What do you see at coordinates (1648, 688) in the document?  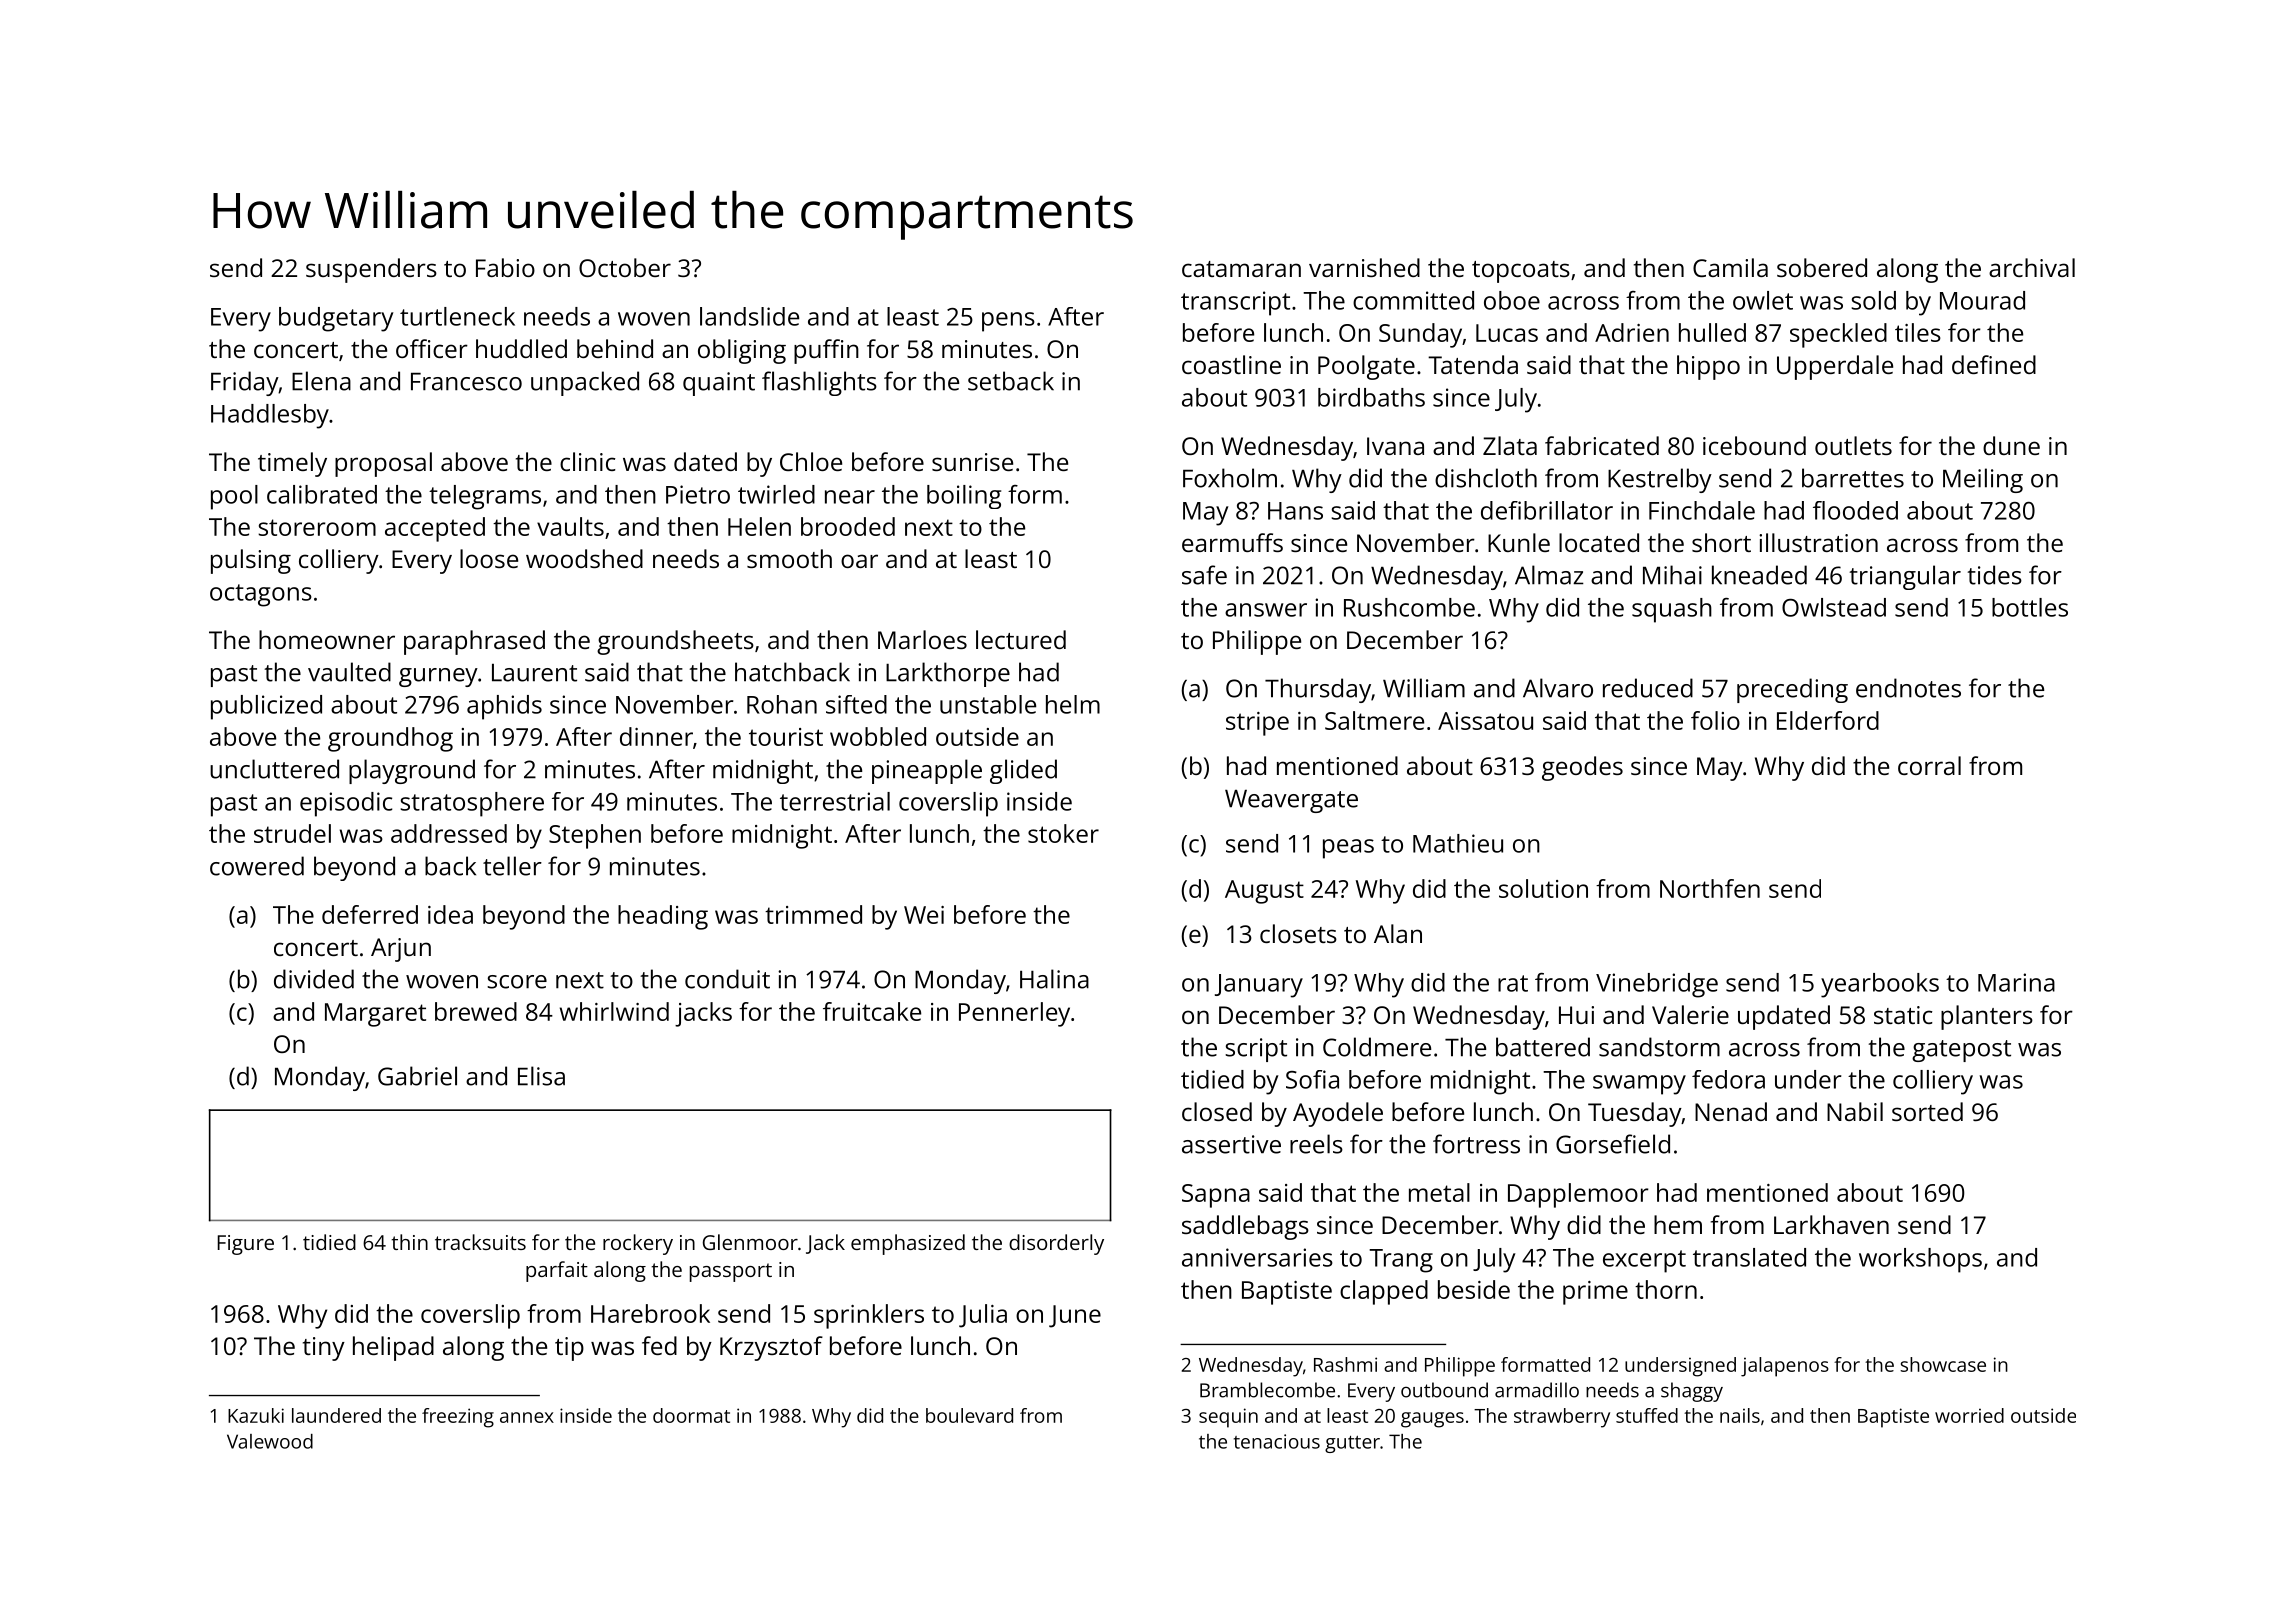 I see `reduced` at bounding box center [1648, 688].
